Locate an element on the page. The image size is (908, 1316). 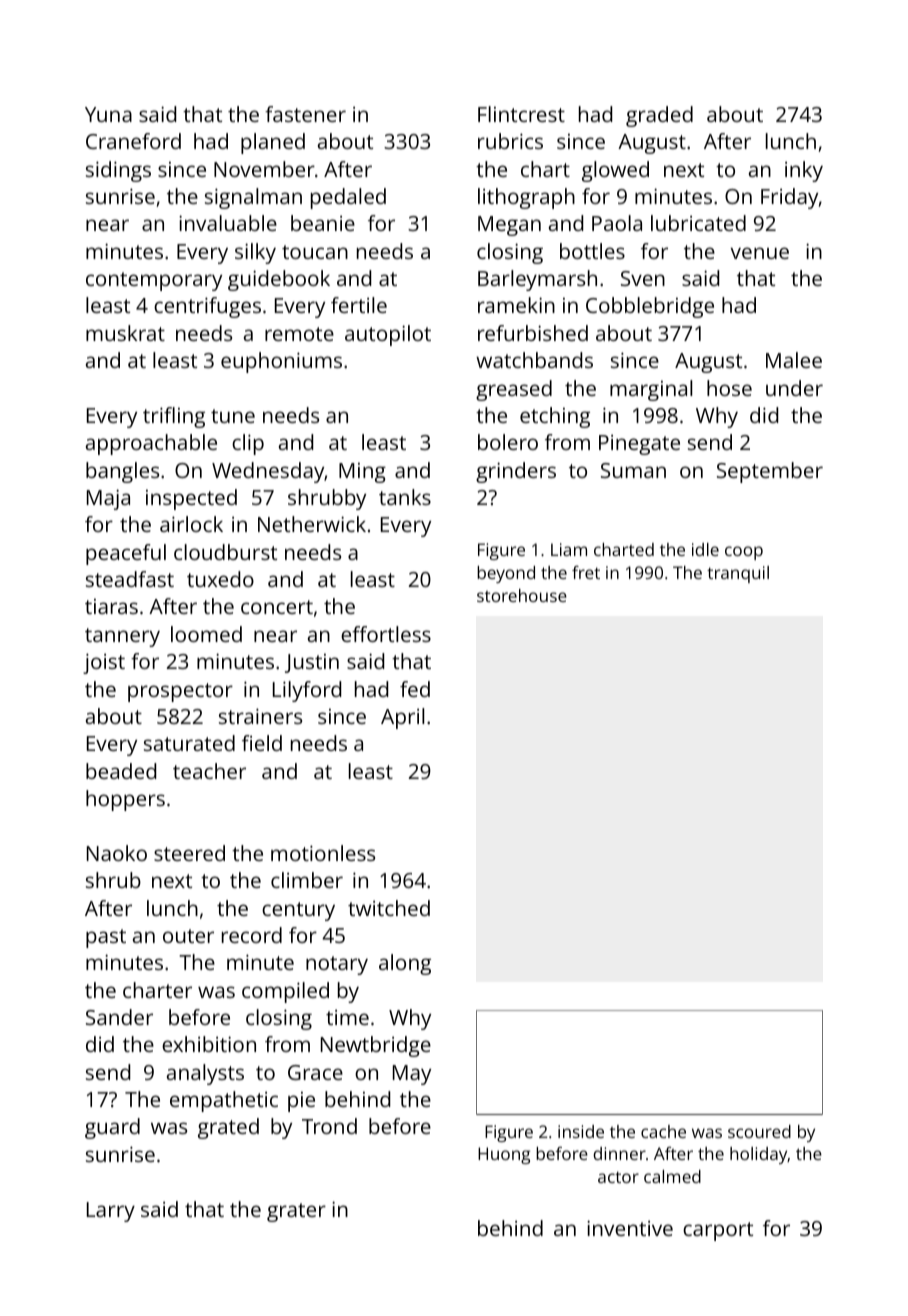
clip is located at coordinates (248, 444).
